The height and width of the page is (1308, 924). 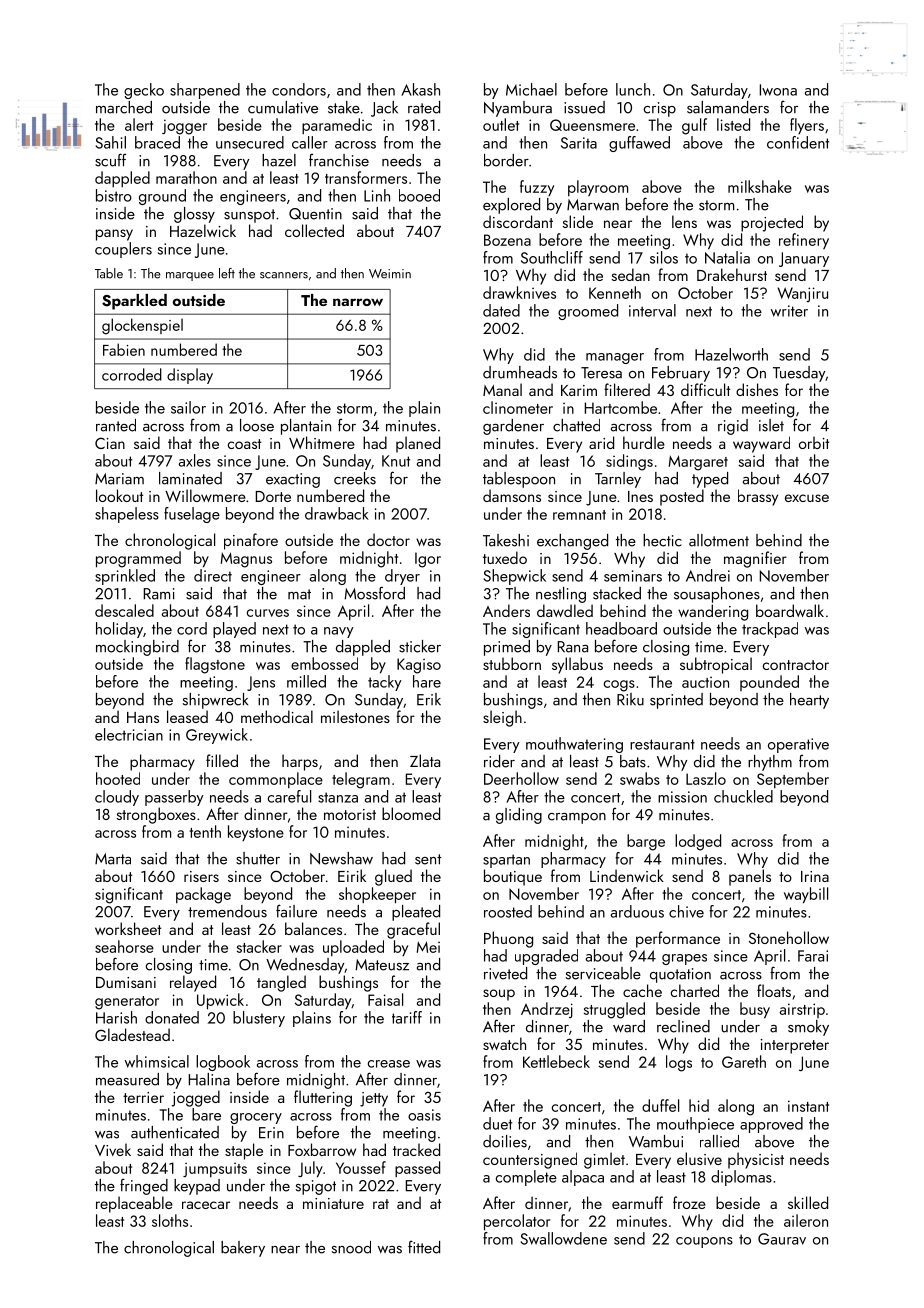 What do you see at coordinates (227, 911) in the page?
I see `tremendous` at bounding box center [227, 911].
